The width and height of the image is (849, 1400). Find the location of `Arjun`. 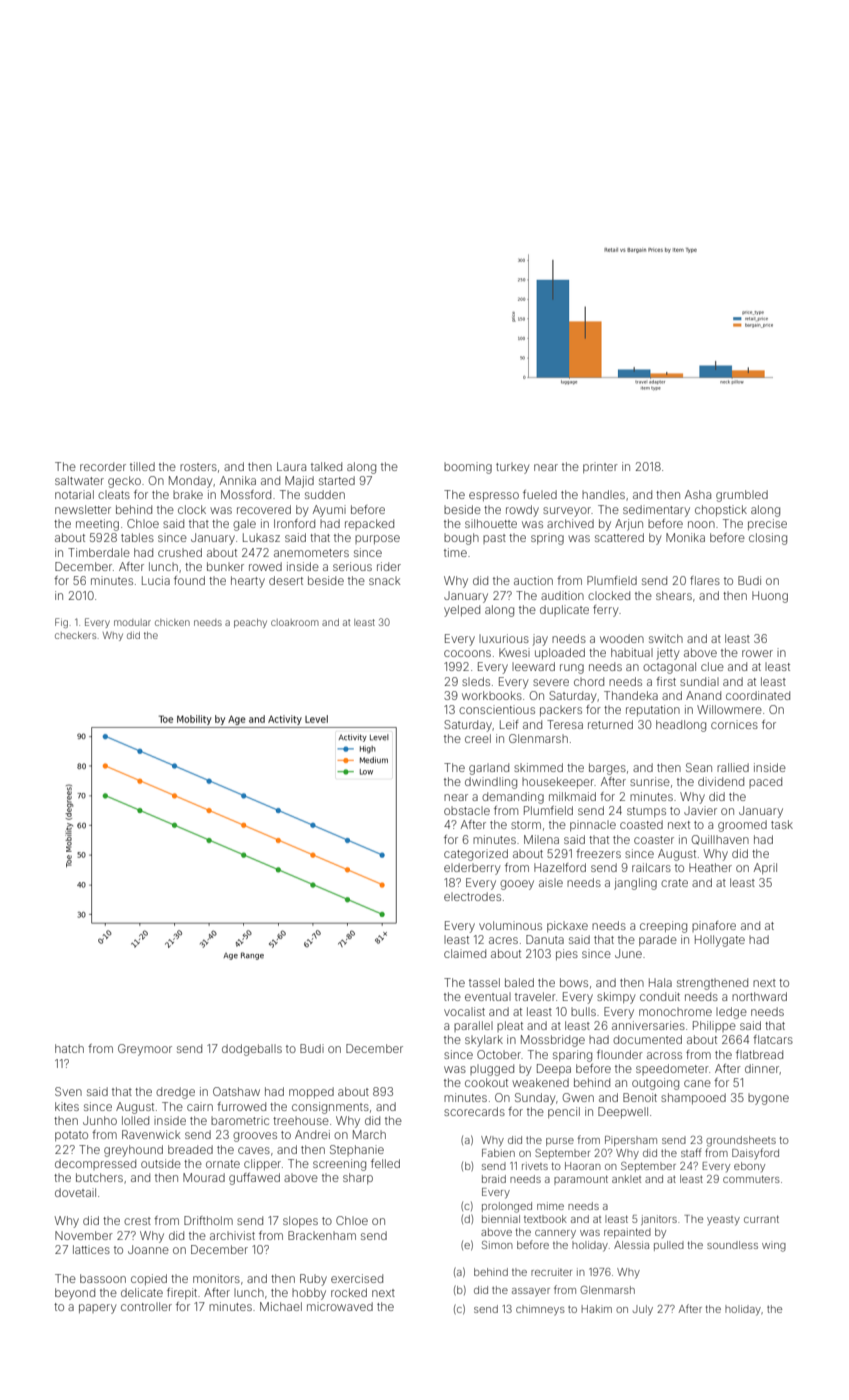

Arjun is located at coordinates (629, 525).
